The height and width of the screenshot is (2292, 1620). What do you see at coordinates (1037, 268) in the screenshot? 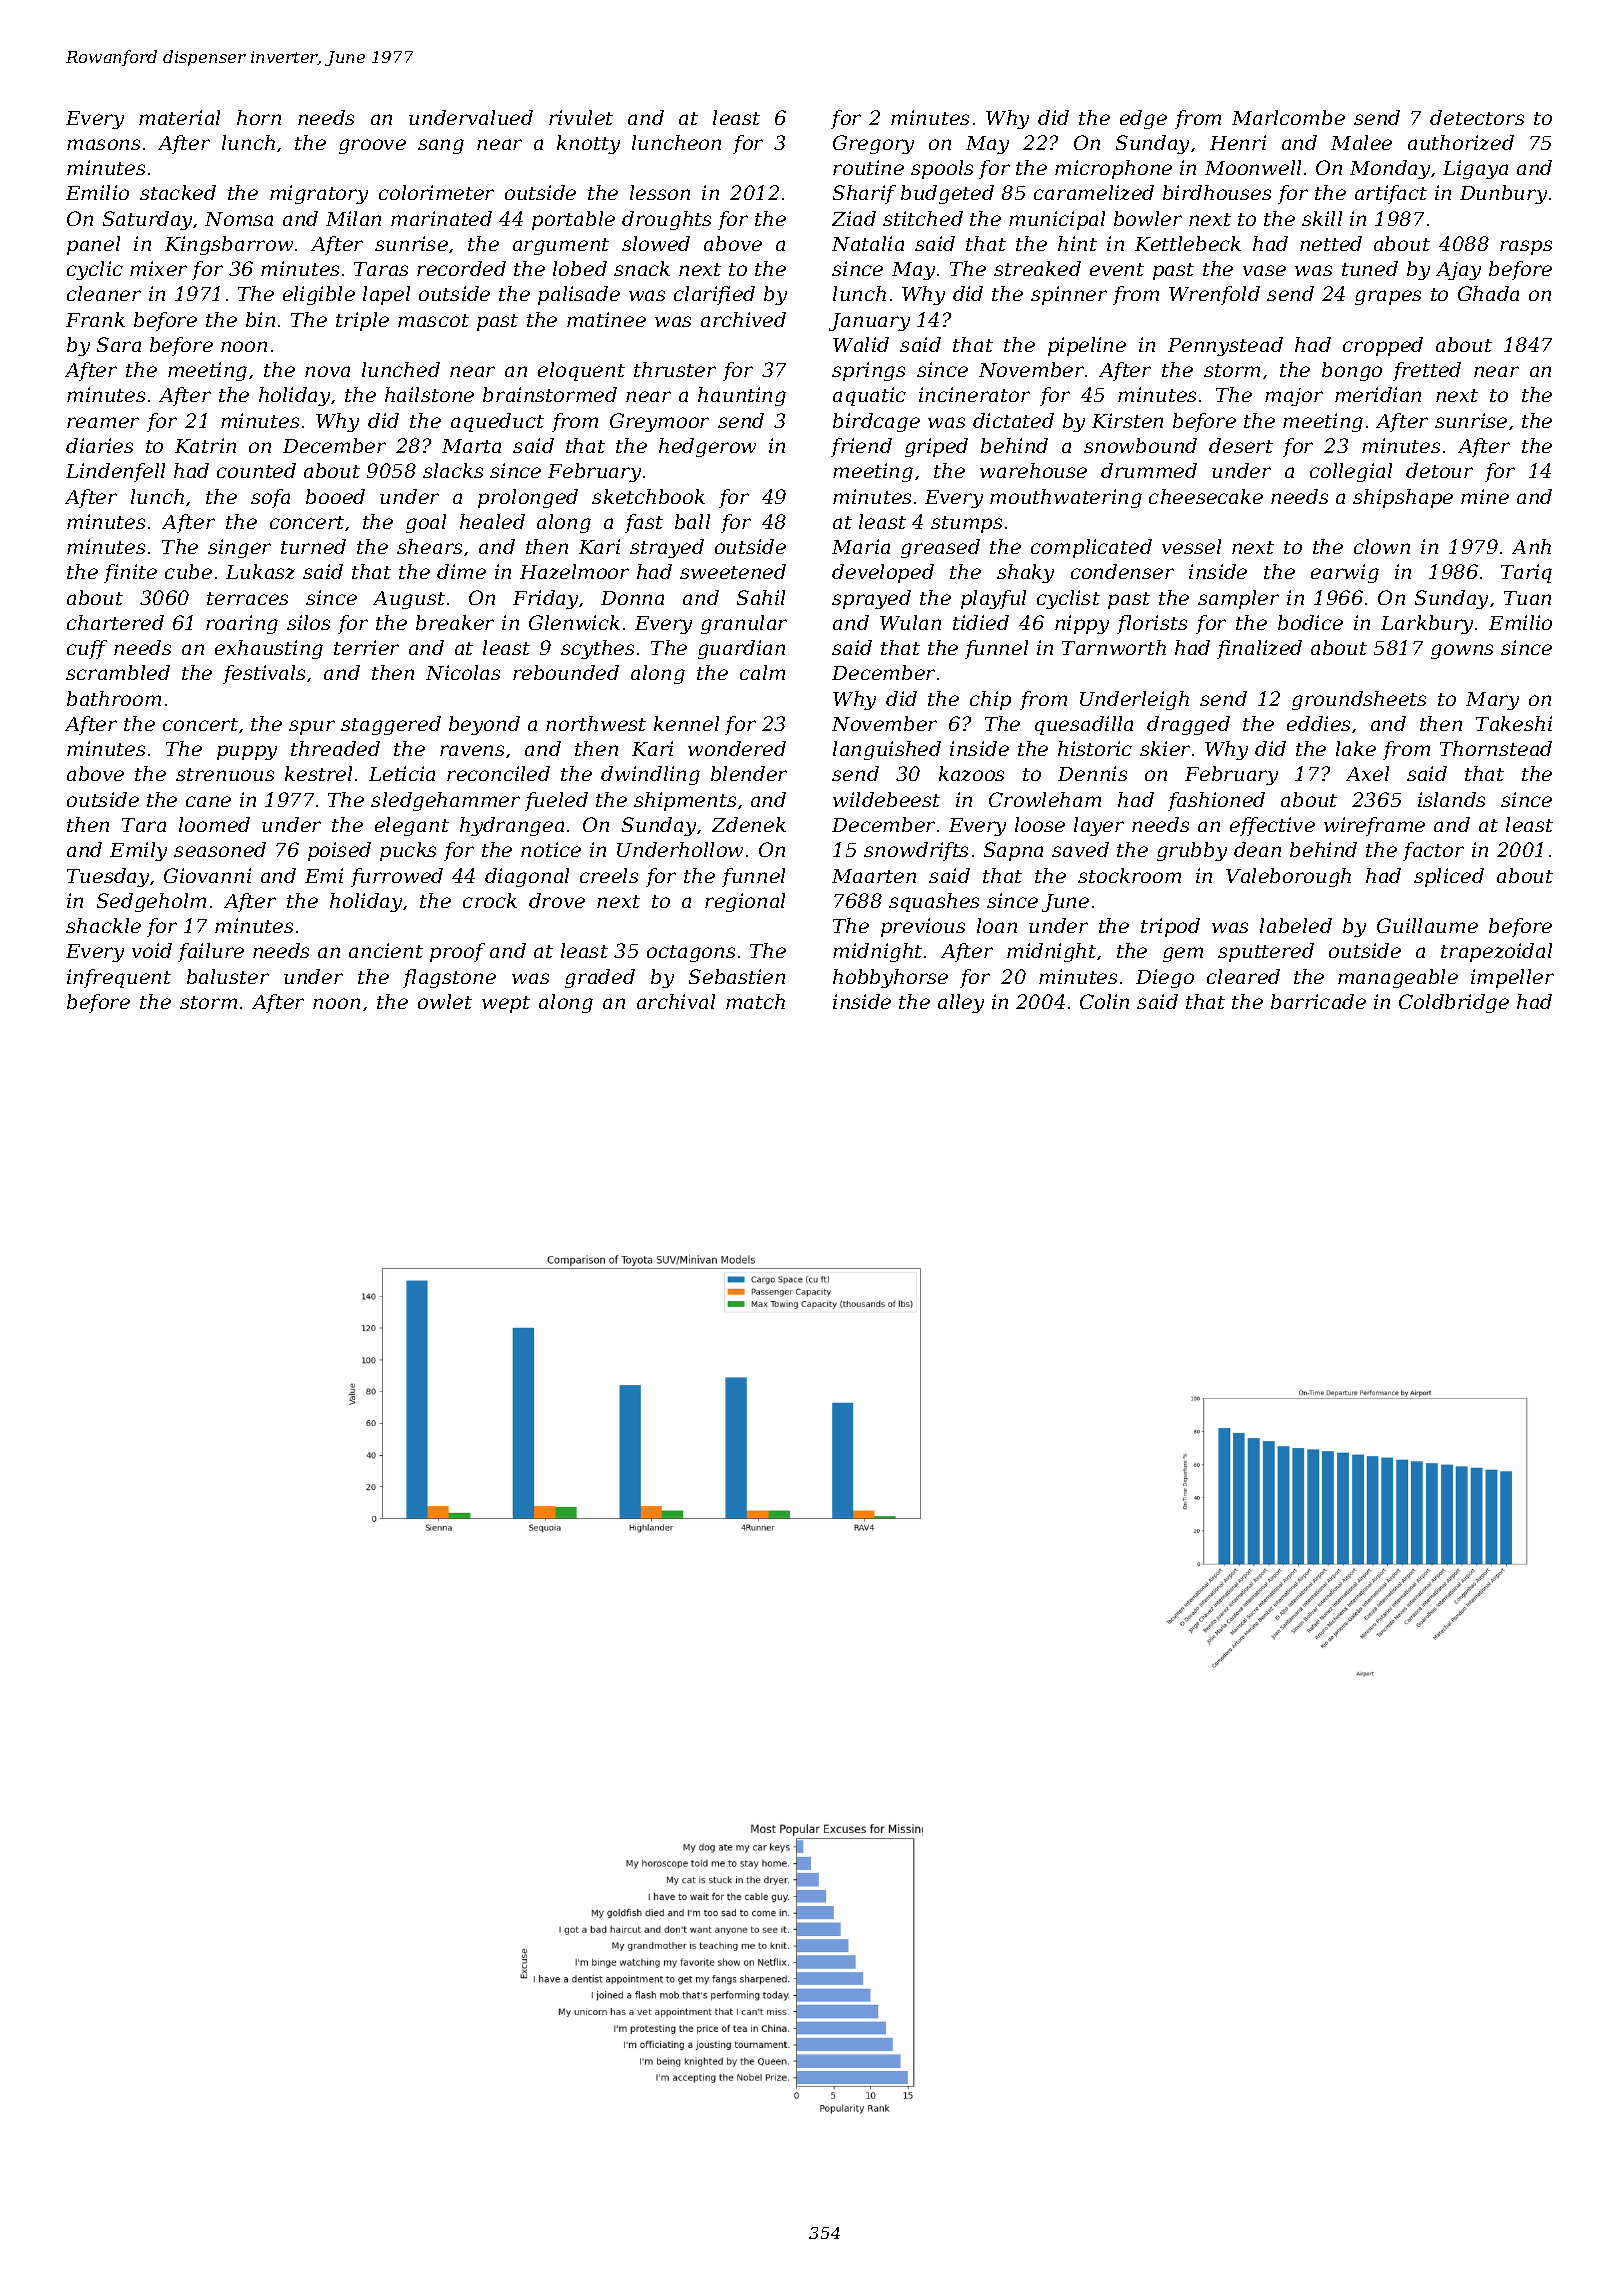
I see `streaked` at bounding box center [1037, 268].
